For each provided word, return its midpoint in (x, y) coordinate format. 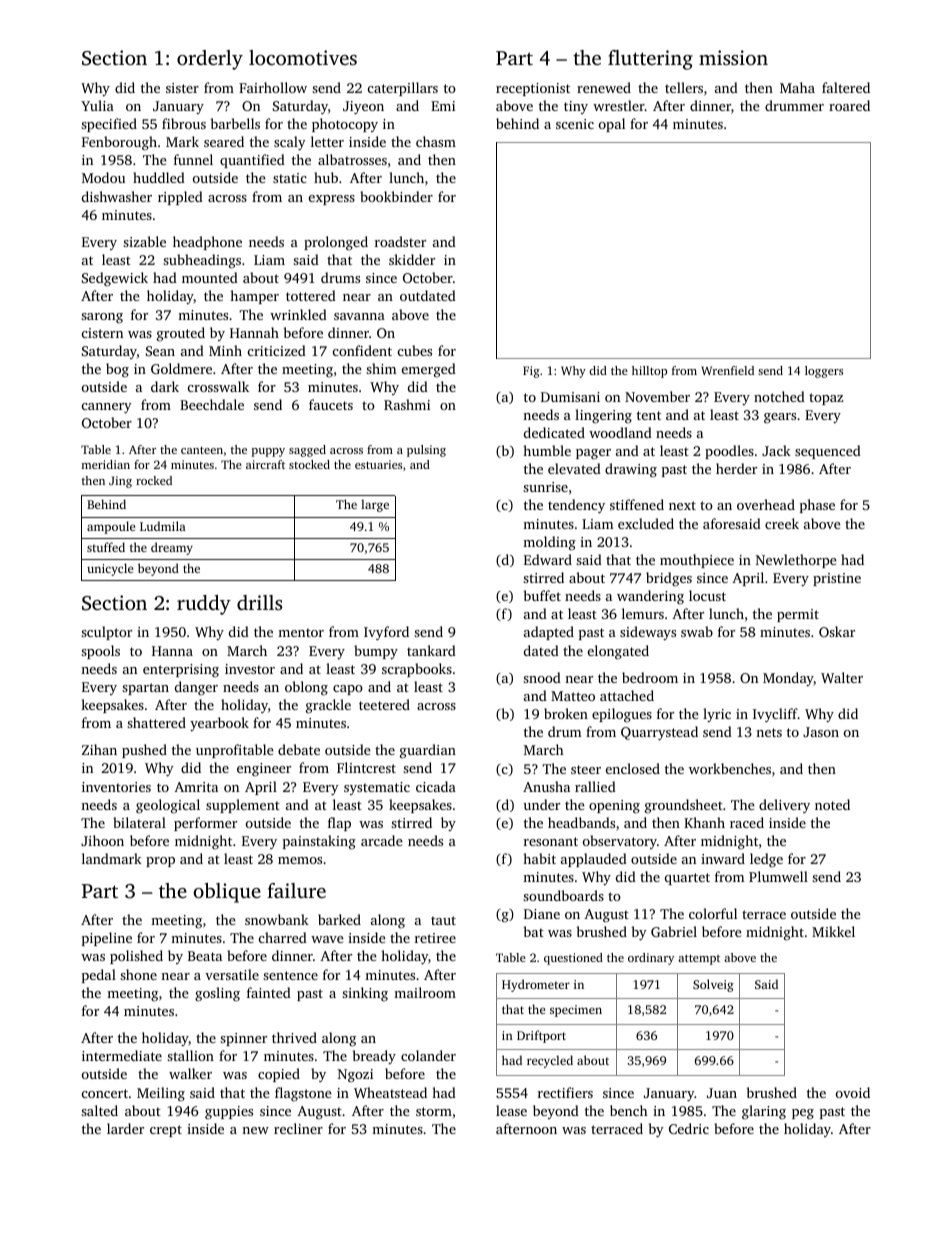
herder (736, 468)
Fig (531, 372)
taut (443, 920)
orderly (210, 60)
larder (125, 1128)
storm (434, 1111)
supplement (243, 806)
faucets (331, 404)
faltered (846, 87)
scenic (575, 124)
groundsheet (684, 806)
